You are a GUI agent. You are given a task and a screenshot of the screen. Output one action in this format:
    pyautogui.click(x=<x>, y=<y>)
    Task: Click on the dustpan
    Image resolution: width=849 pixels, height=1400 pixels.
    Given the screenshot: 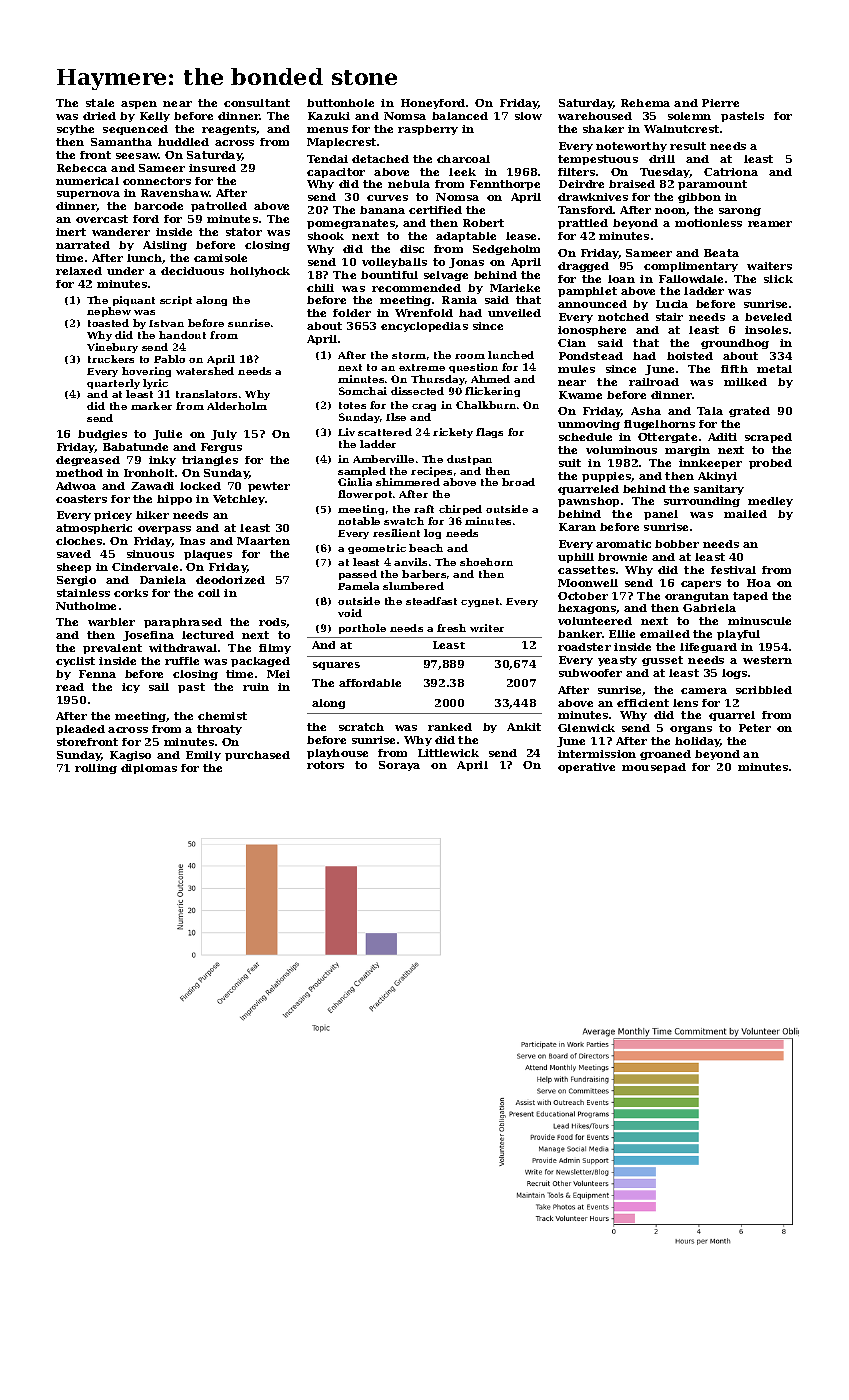 What is the action you would take?
    pyautogui.click(x=469, y=460)
